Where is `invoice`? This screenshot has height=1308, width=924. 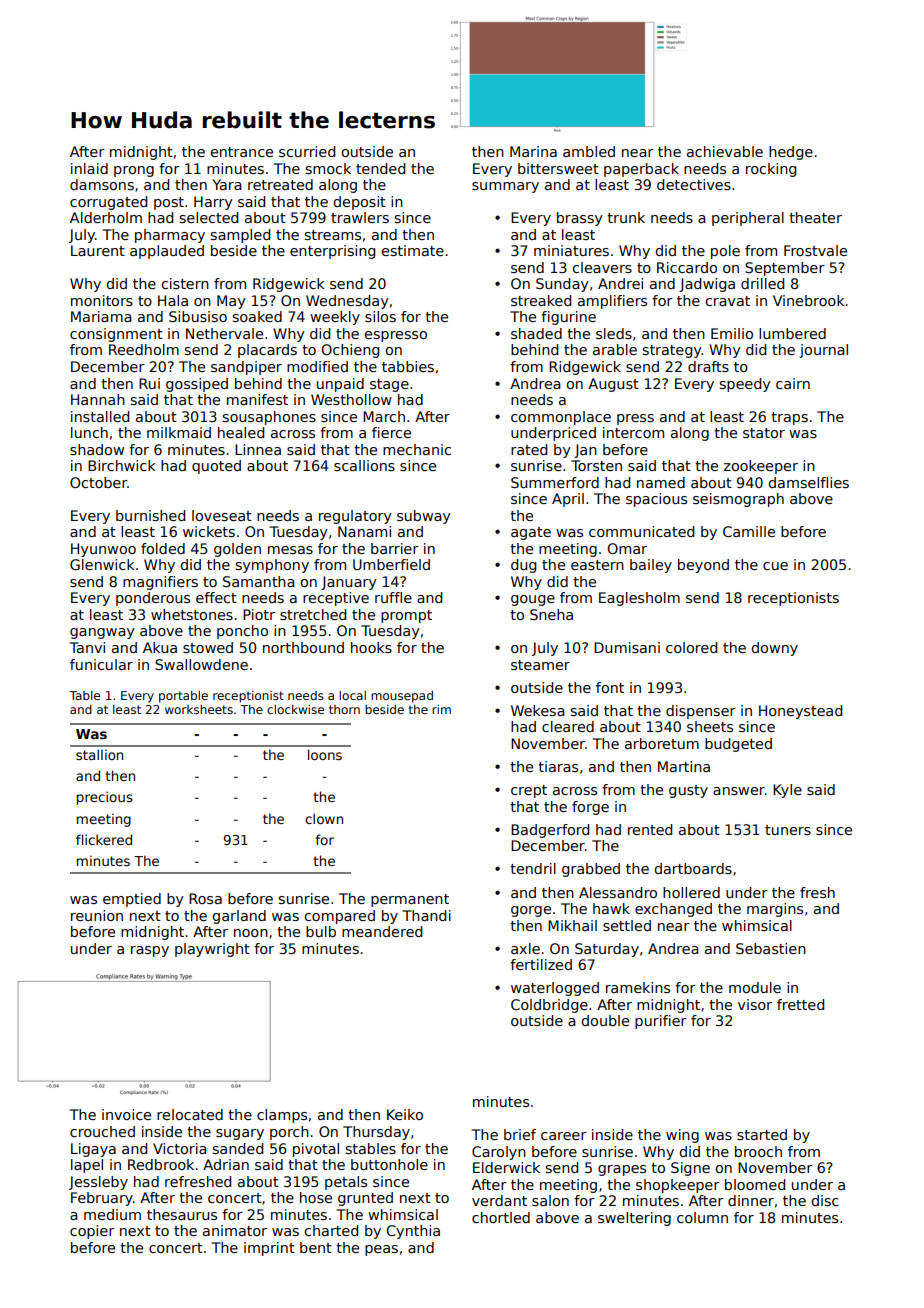
invoice is located at coordinates (126, 1114).
